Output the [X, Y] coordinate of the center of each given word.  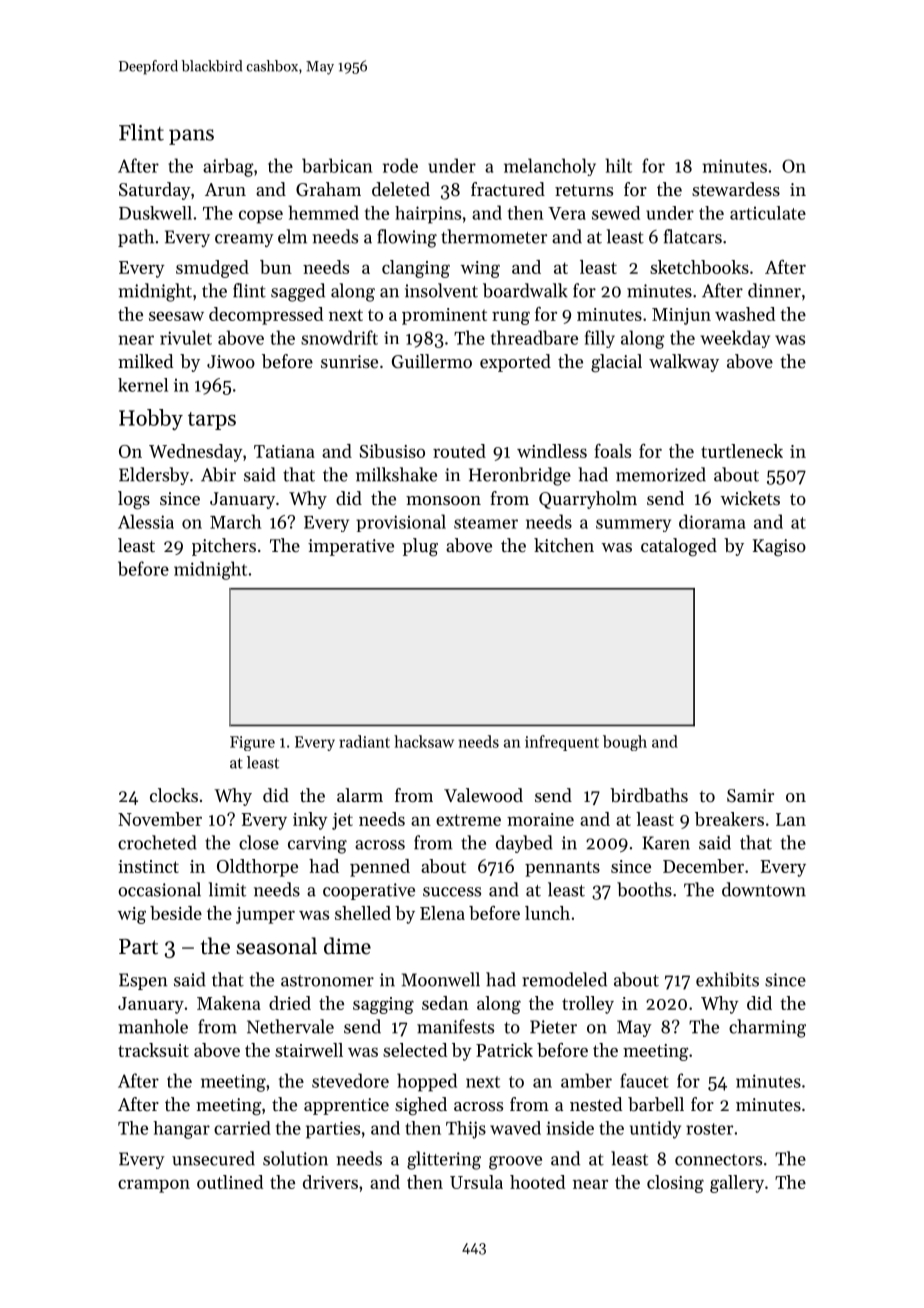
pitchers [224, 547]
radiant [364, 741]
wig [132, 915]
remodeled [564, 979]
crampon [154, 1186]
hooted [537, 1182]
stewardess [736, 189]
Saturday [155, 191]
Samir [750, 795]
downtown [764, 889]
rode [400, 165]
